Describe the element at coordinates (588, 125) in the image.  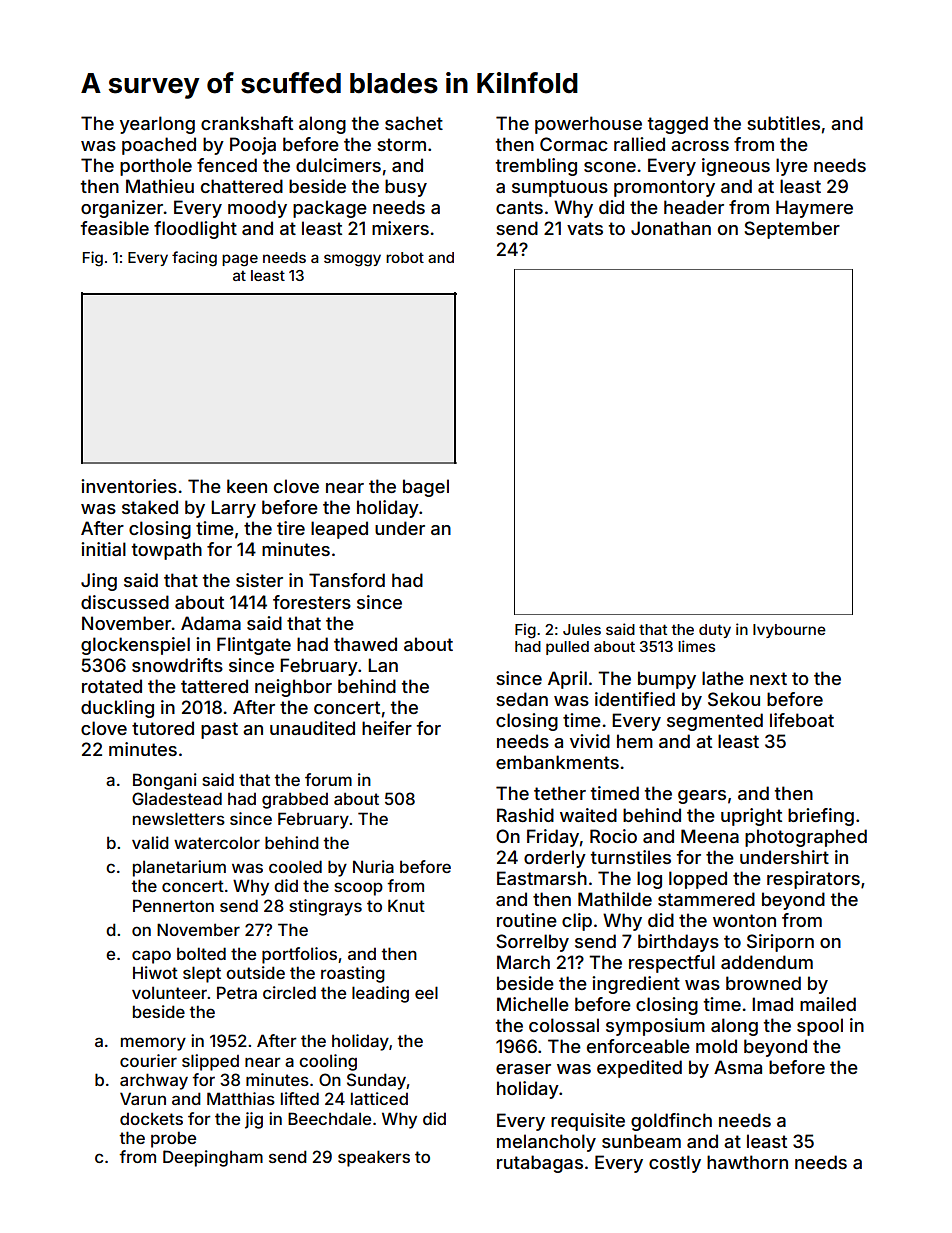
I see `powerhouse` at that location.
